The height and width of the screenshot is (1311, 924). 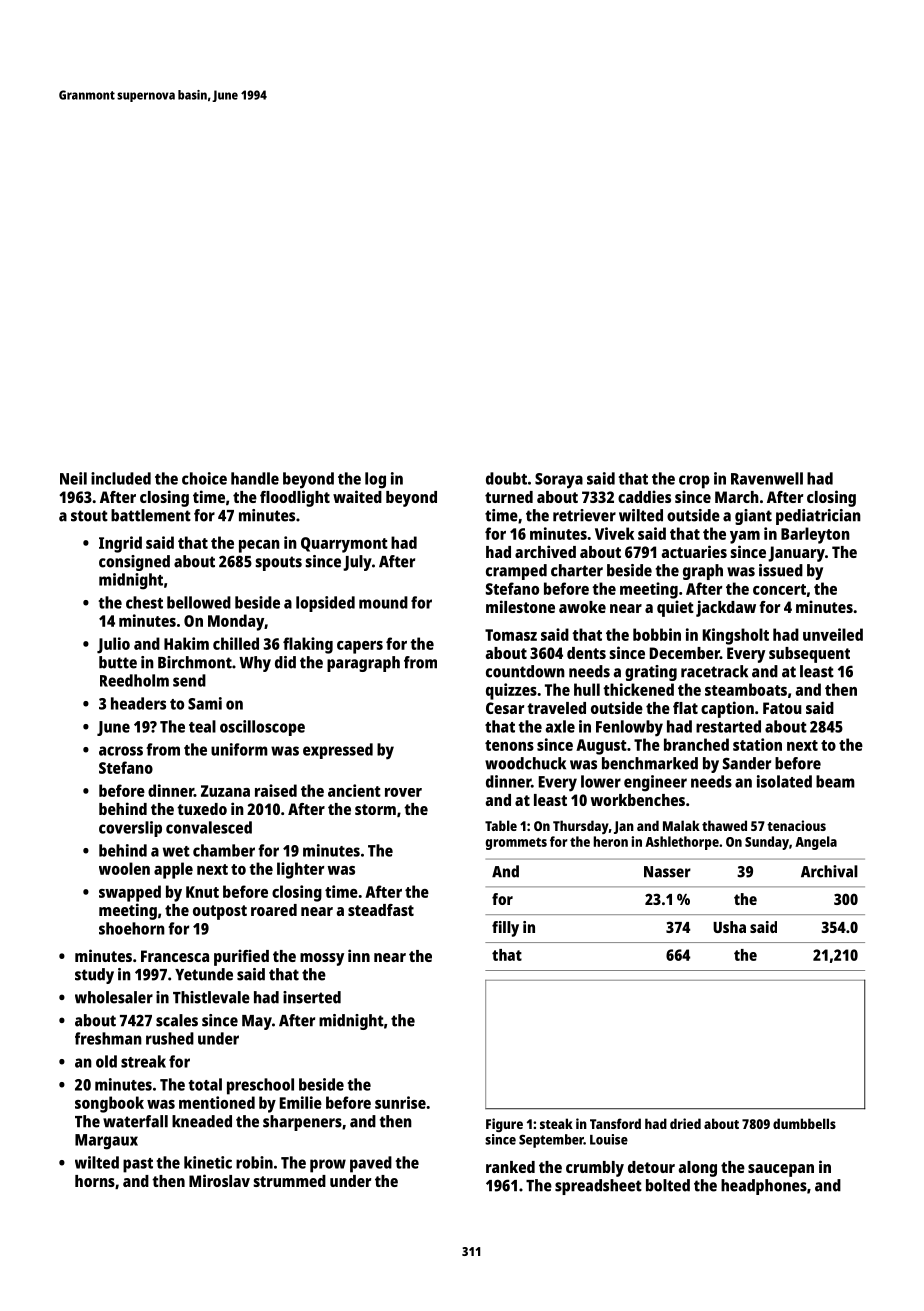 What do you see at coordinates (130, 829) in the screenshot?
I see `coverslip` at bounding box center [130, 829].
